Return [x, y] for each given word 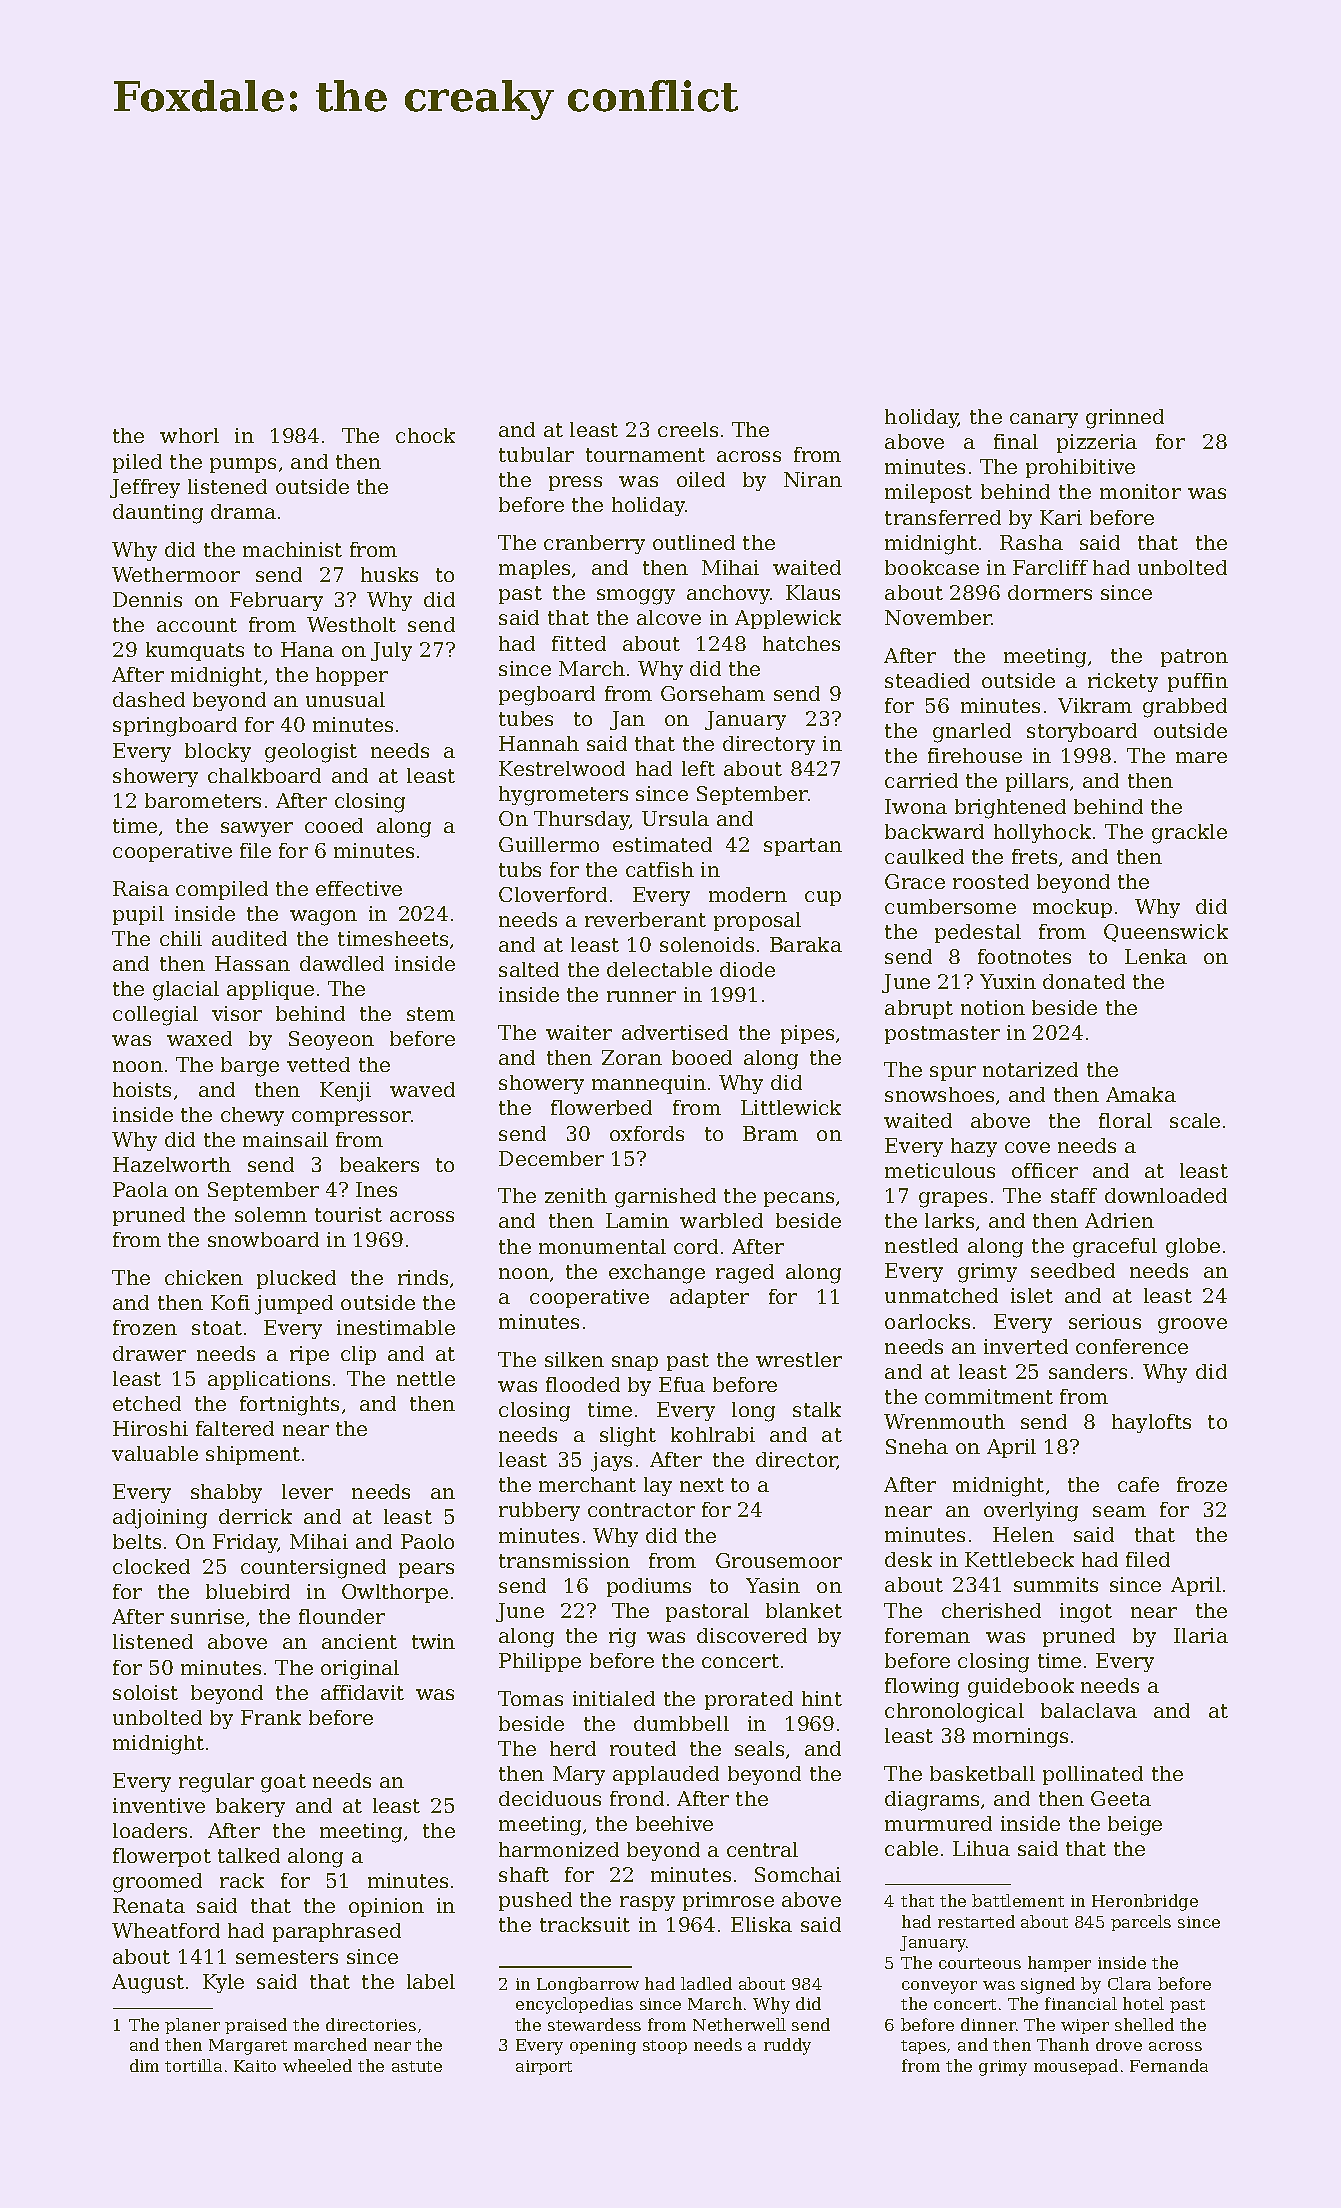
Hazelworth [172, 1164]
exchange [657, 1274]
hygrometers [563, 796]
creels [688, 429]
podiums [649, 1587]
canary [1044, 420]
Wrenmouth [944, 1421]
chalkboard [264, 775]
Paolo [427, 1541]
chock [425, 435]
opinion [386, 1907]
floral [1125, 1120]
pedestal [978, 933]
